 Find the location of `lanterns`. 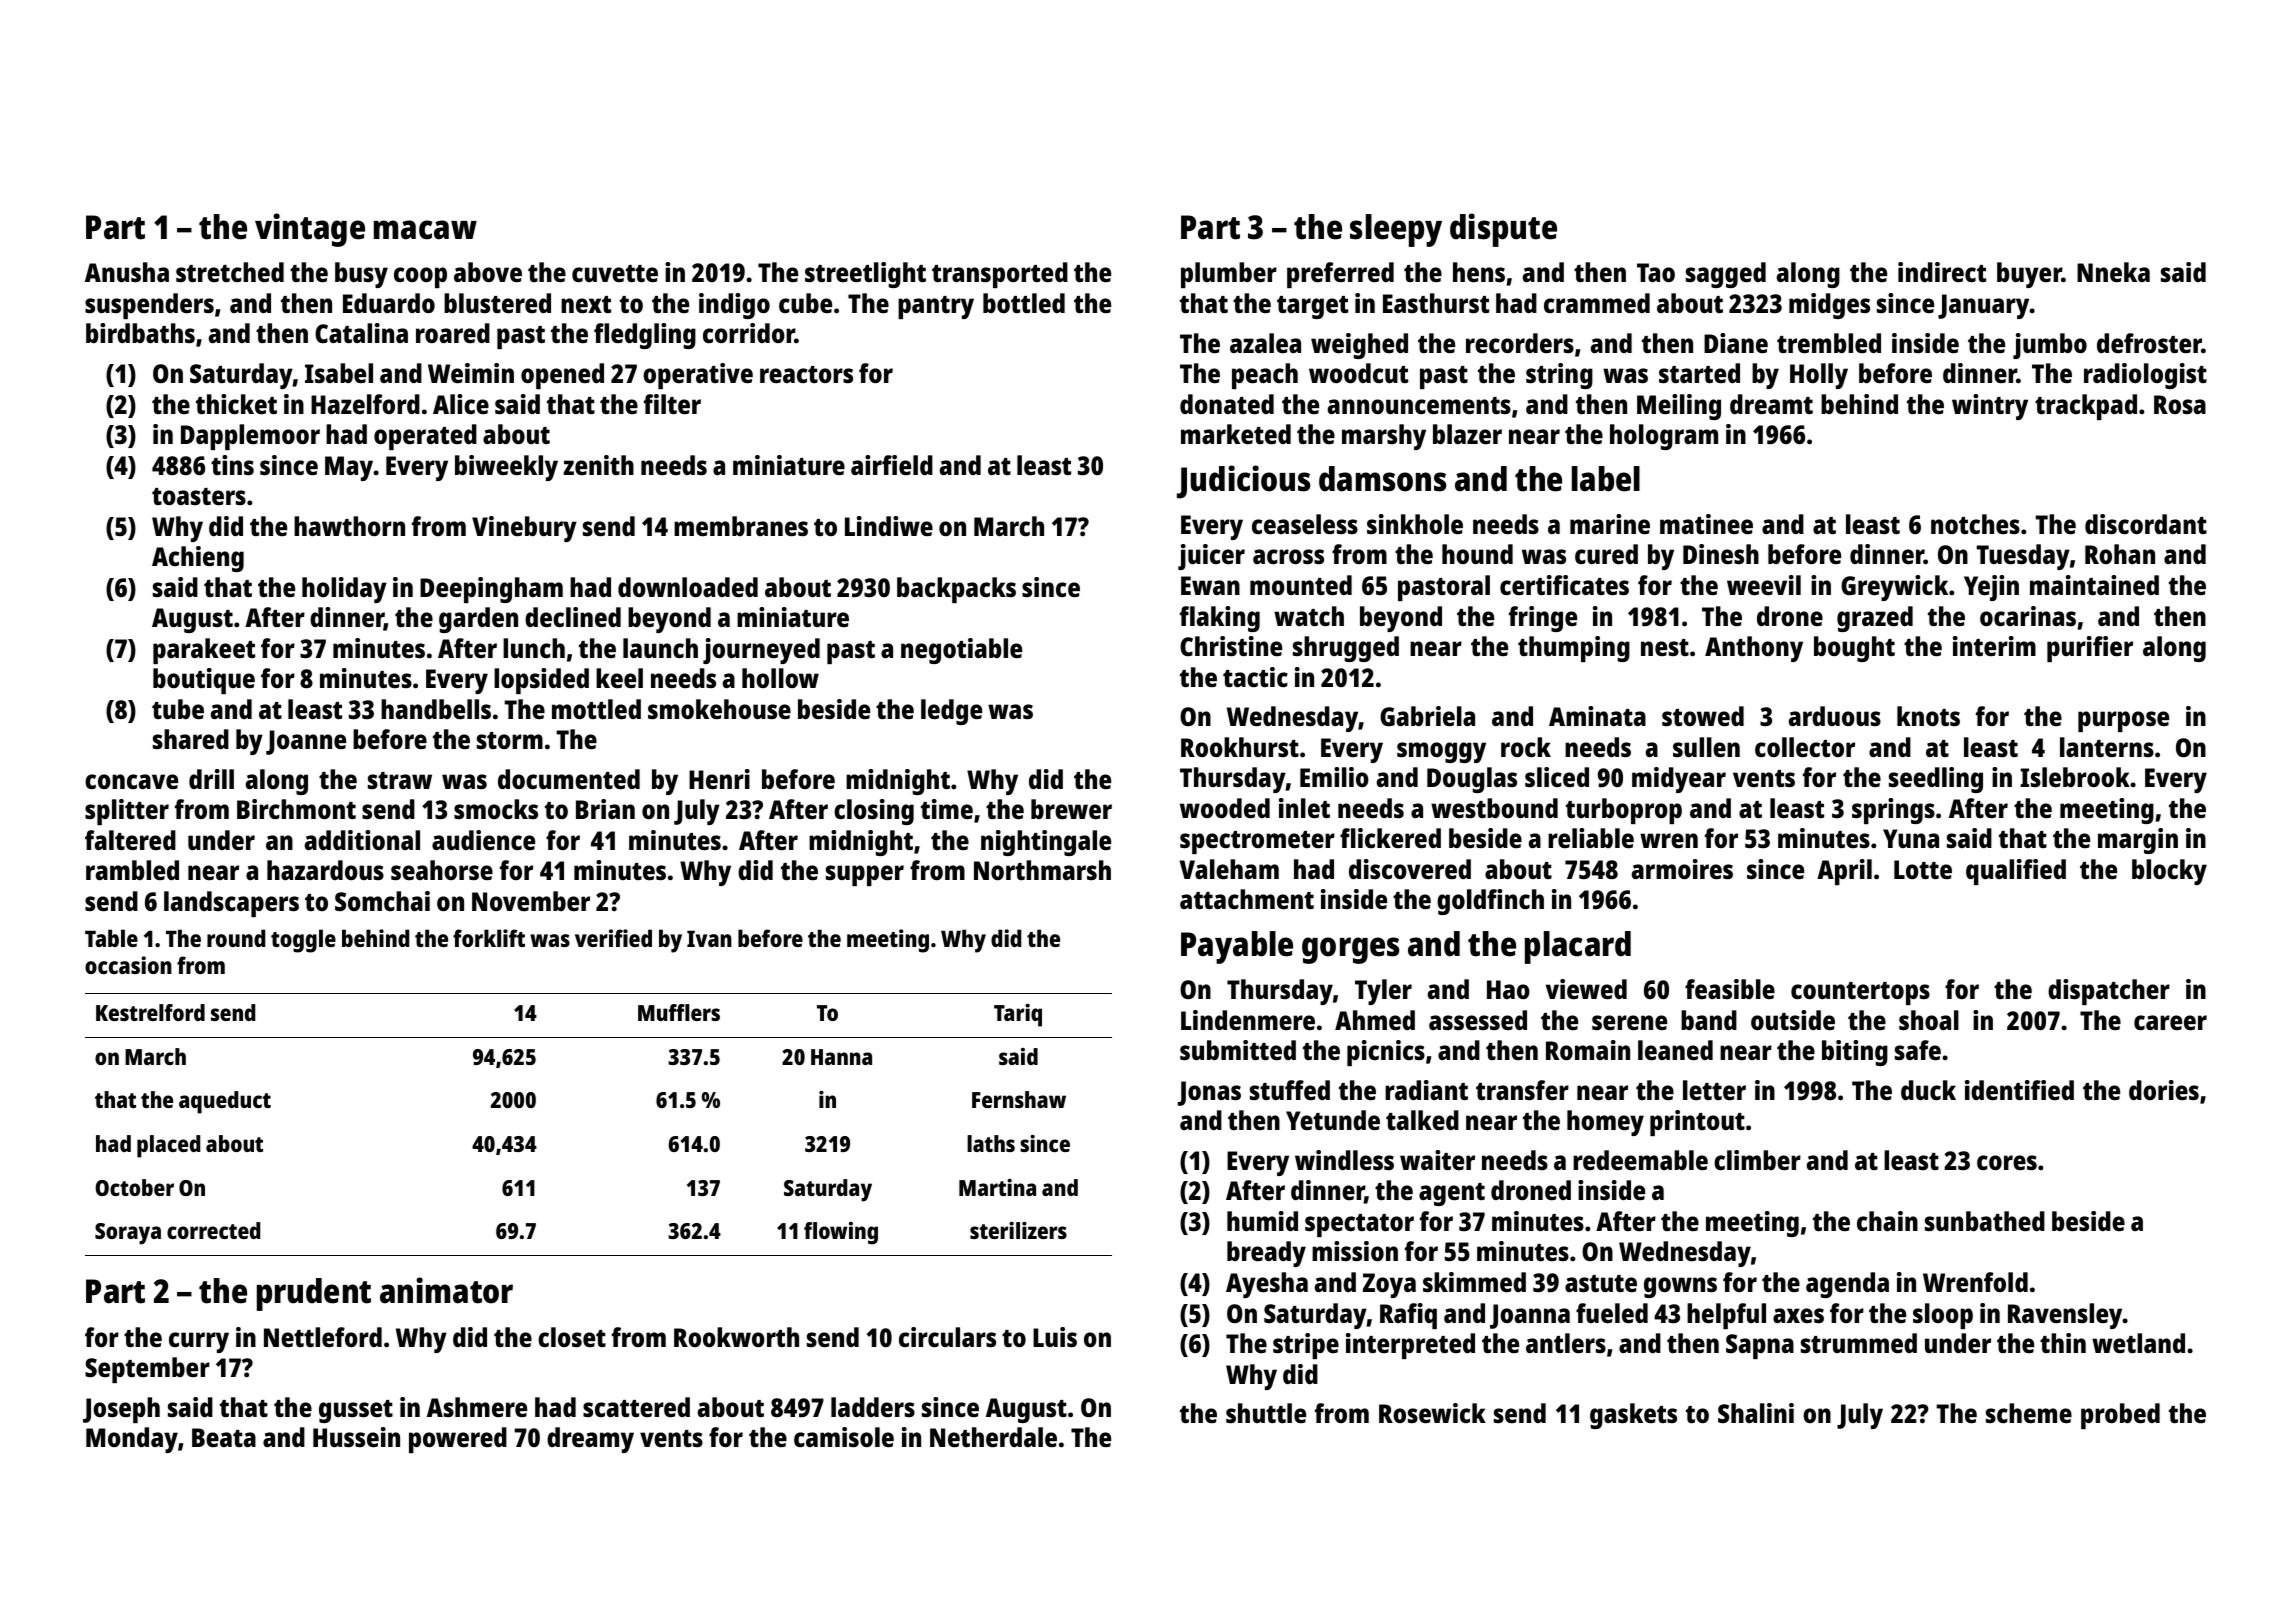

lanterns is located at coordinates (2107, 747).
